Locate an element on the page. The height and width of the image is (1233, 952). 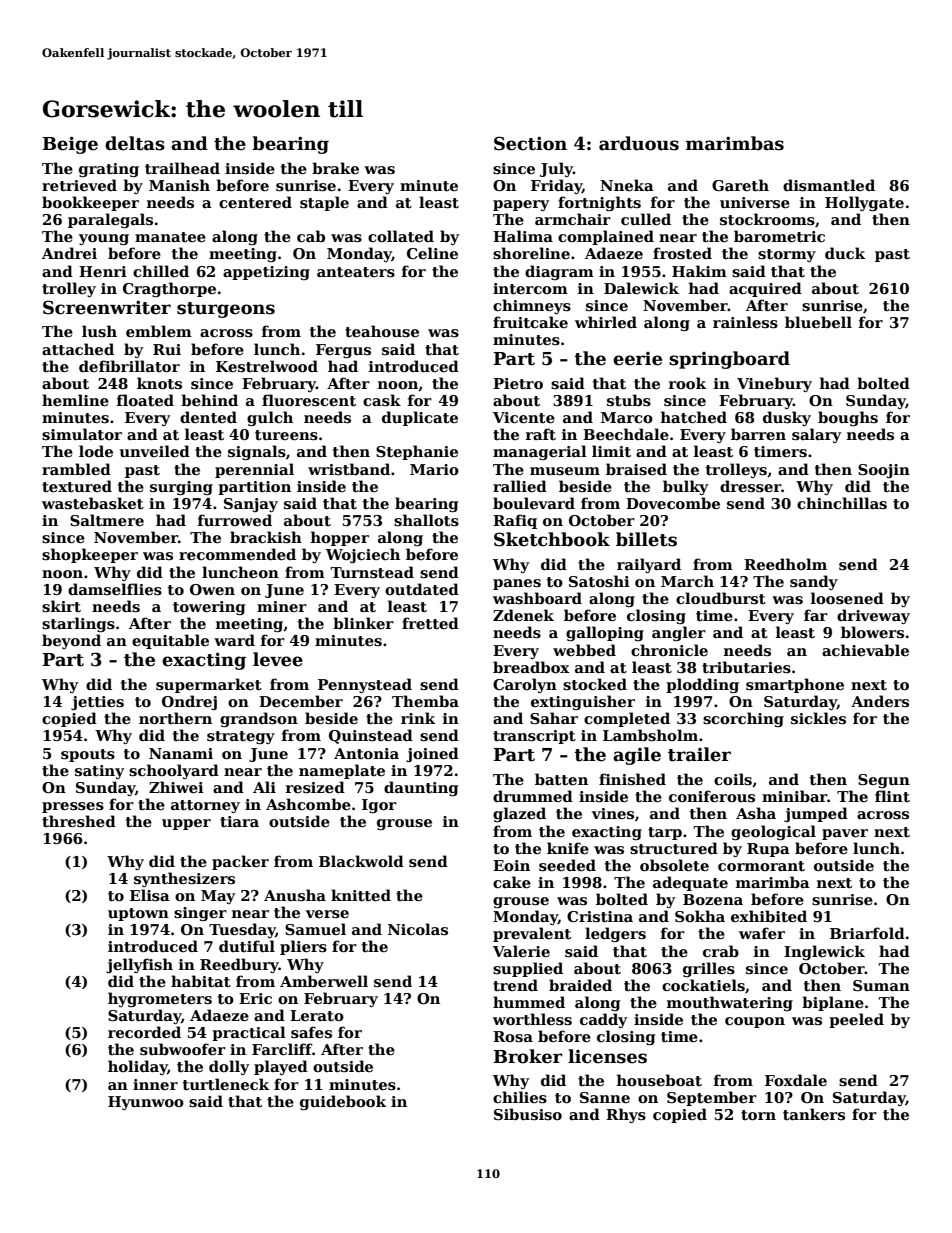
boulevard is located at coordinates (534, 503).
